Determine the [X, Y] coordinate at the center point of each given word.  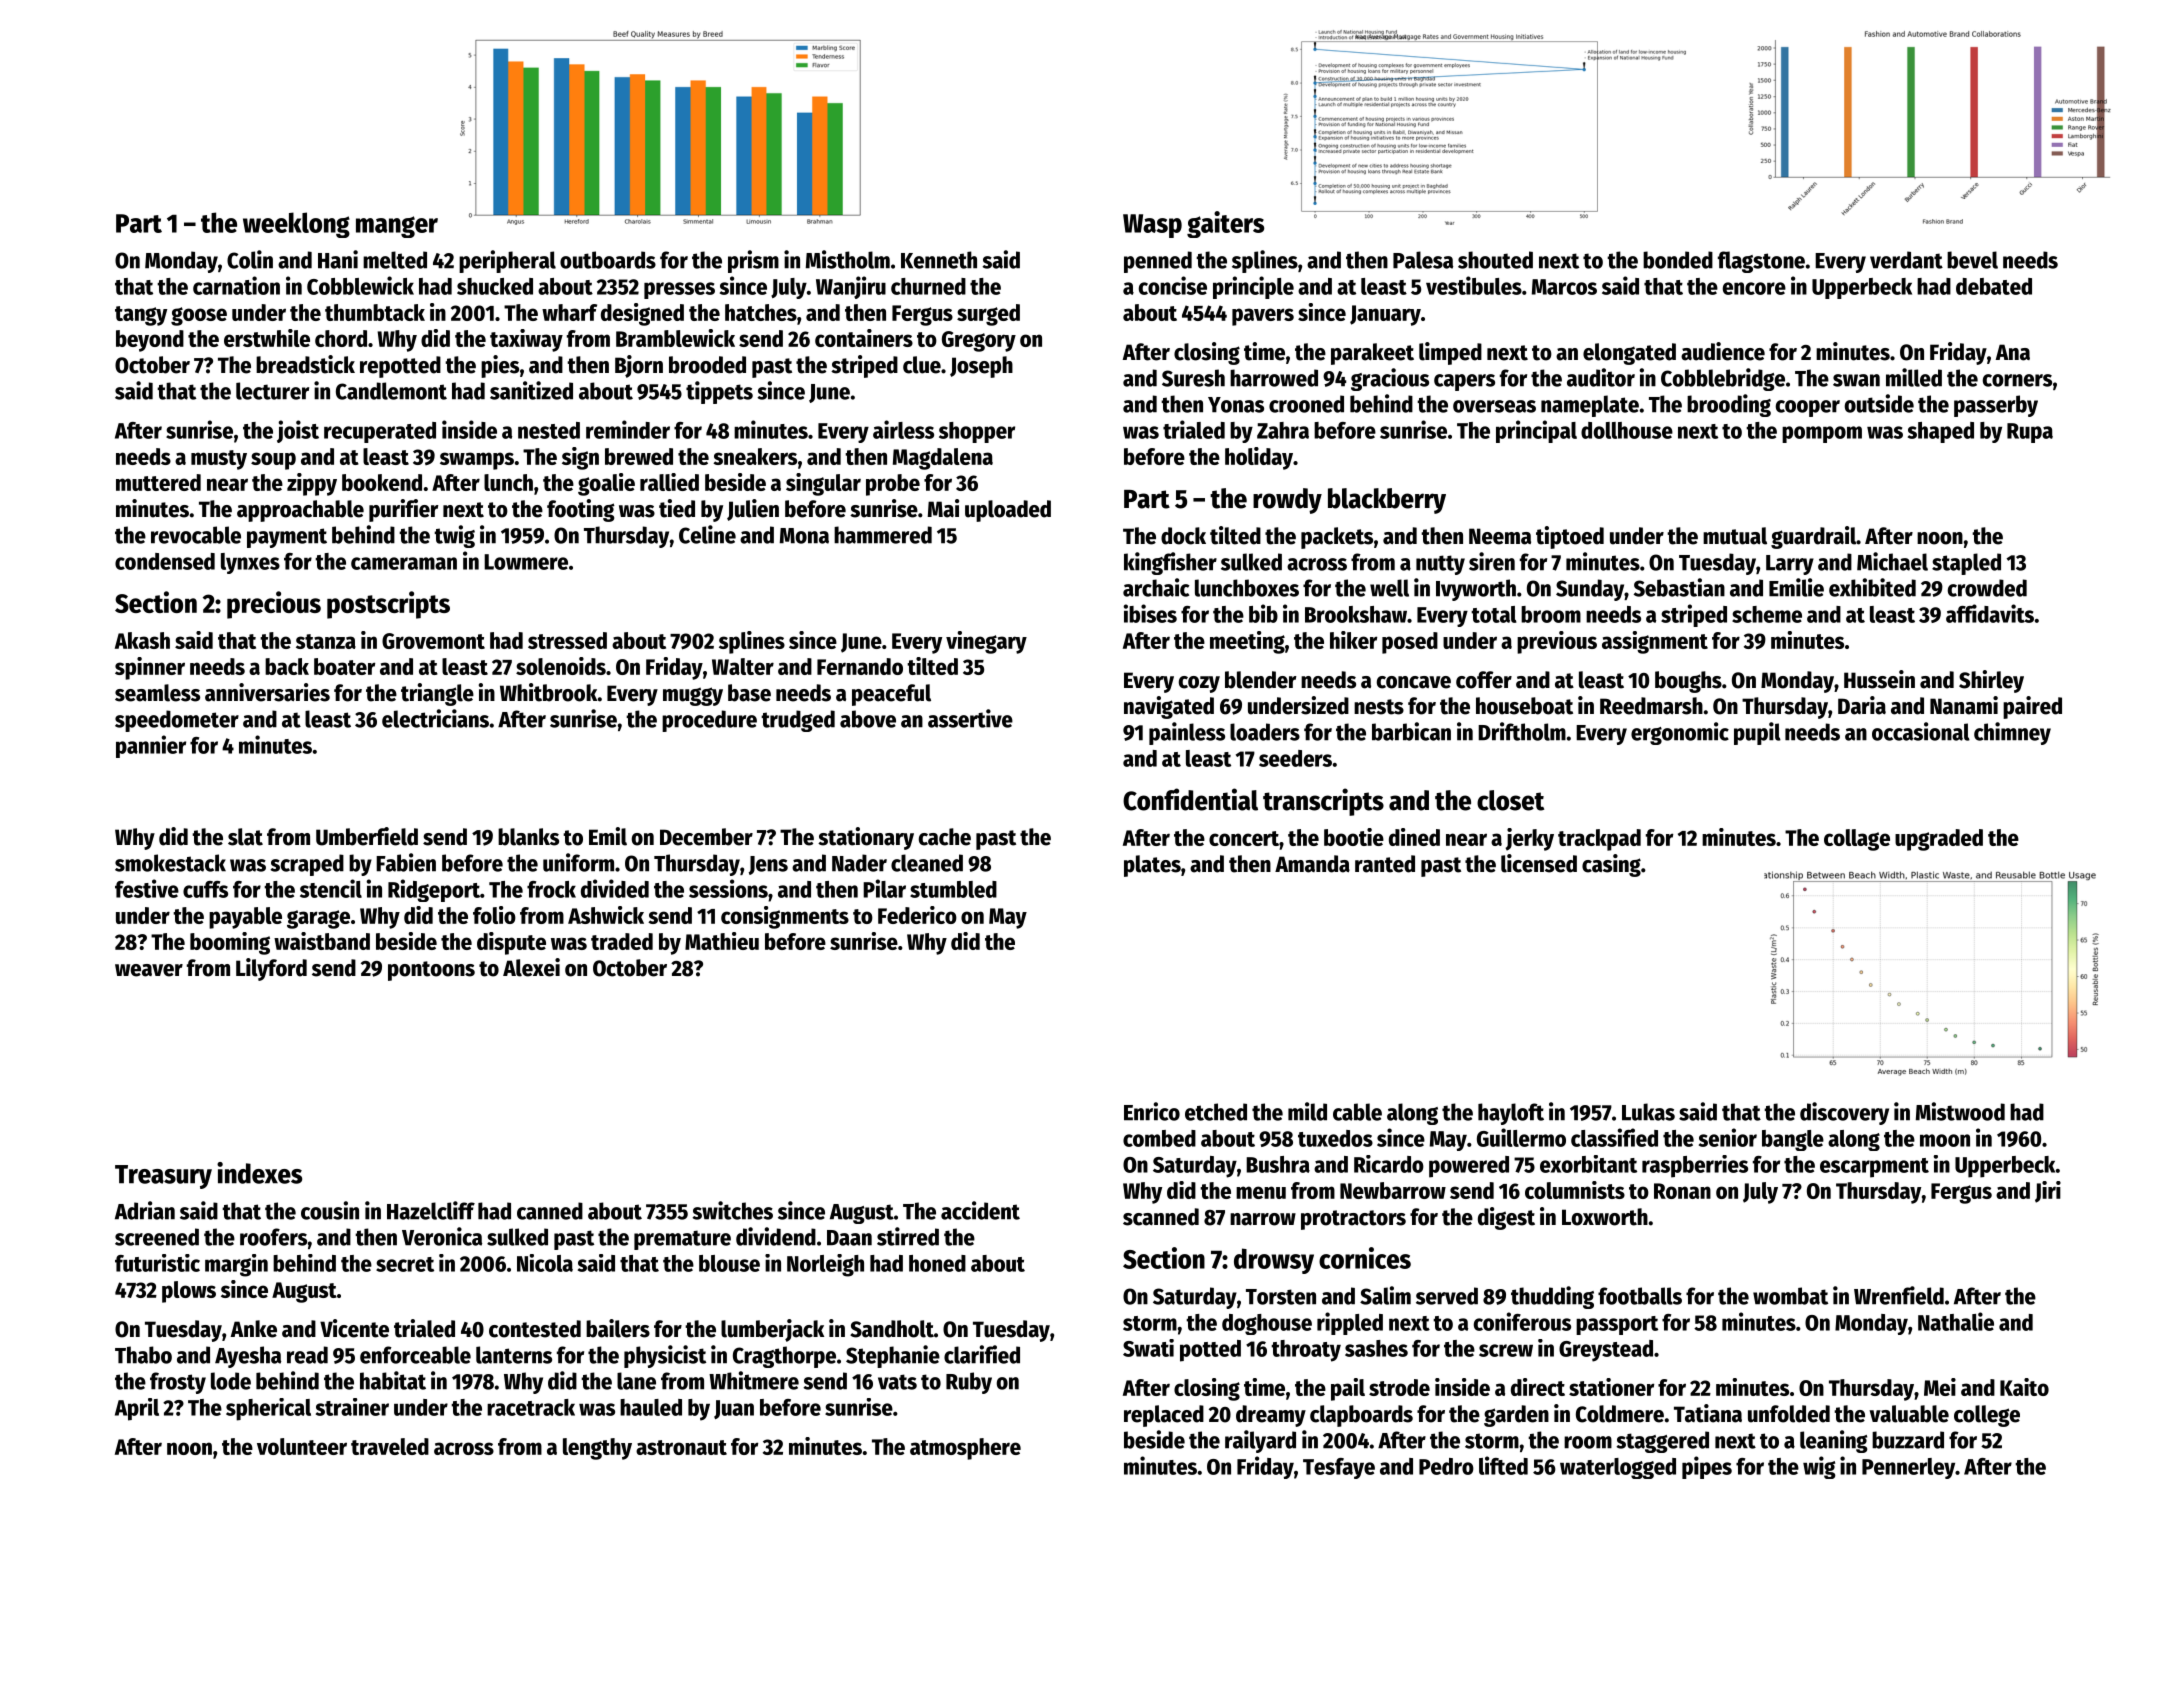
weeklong [296, 225]
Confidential [1190, 799]
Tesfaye [1339, 1468]
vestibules [1474, 285]
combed [1159, 1138]
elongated [1629, 354]
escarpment [1874, 1168]
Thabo [143, 1355]
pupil [1757, 733]
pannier [151, 746]
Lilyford [271, 969]
